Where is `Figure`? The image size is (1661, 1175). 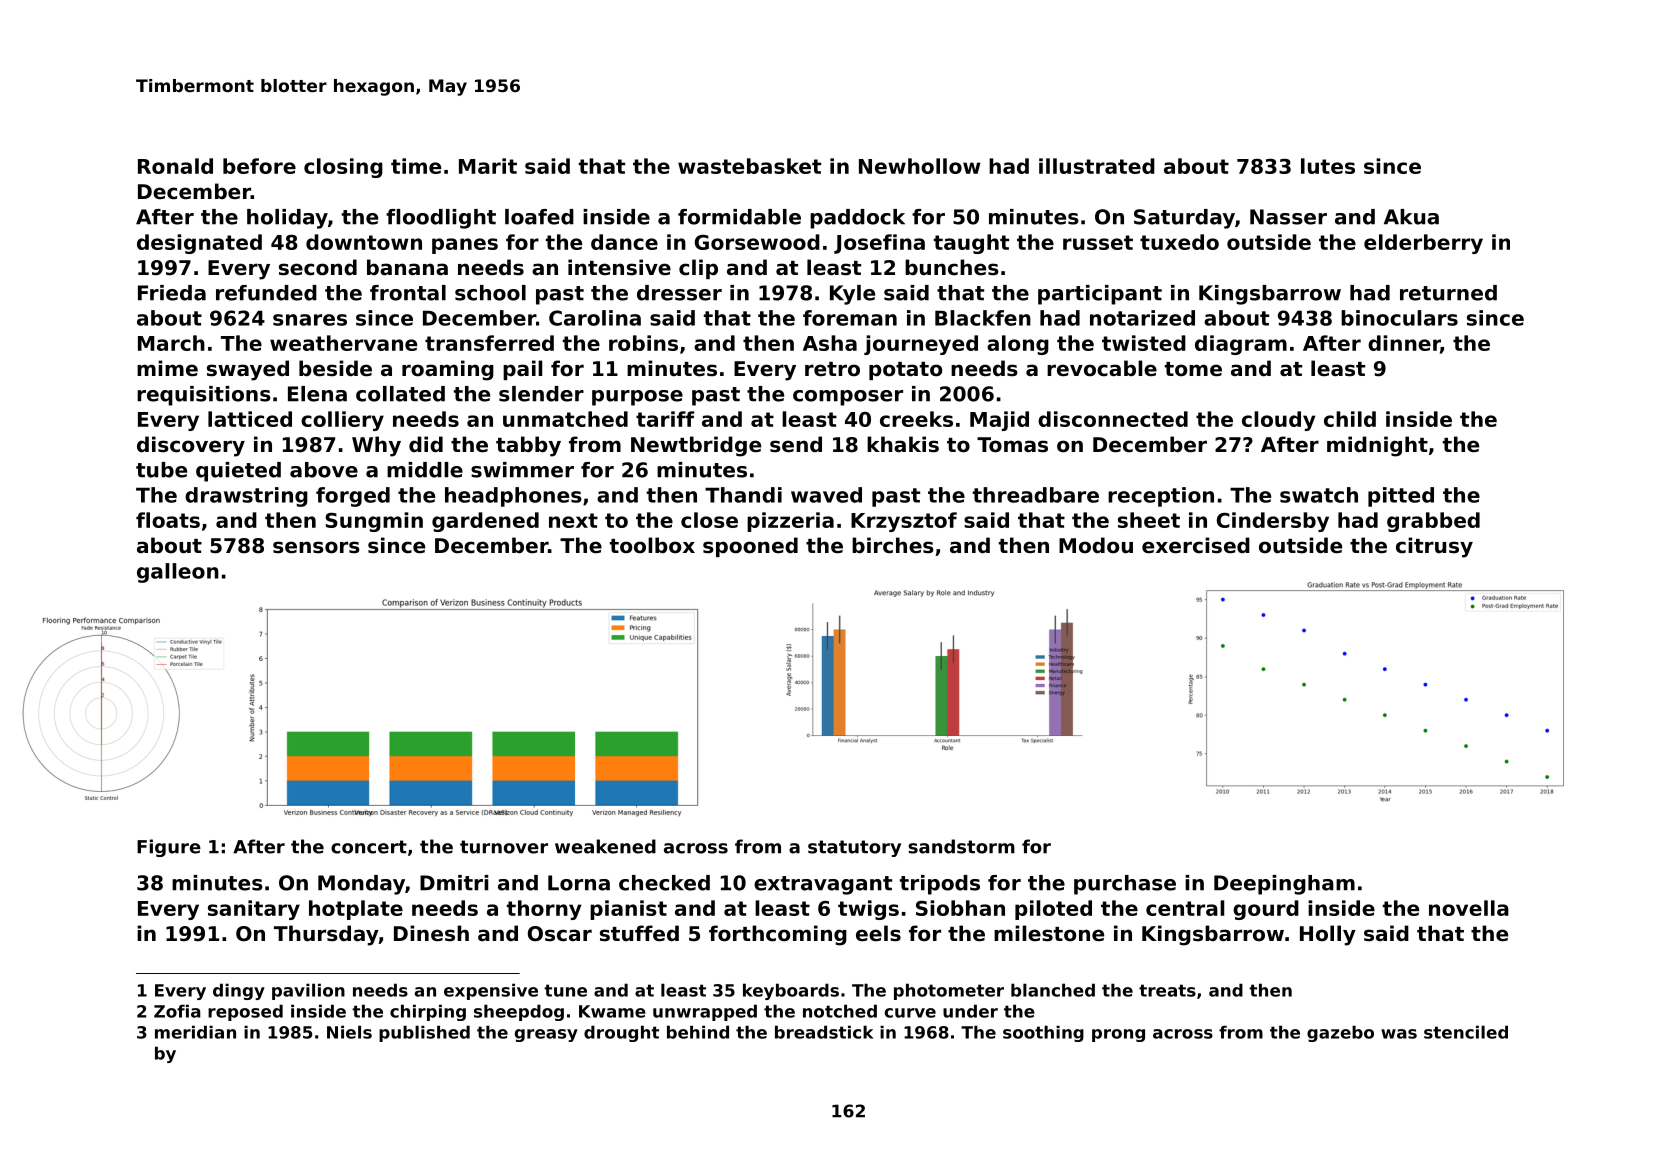
Figure is located at coordinates (169, 848).
